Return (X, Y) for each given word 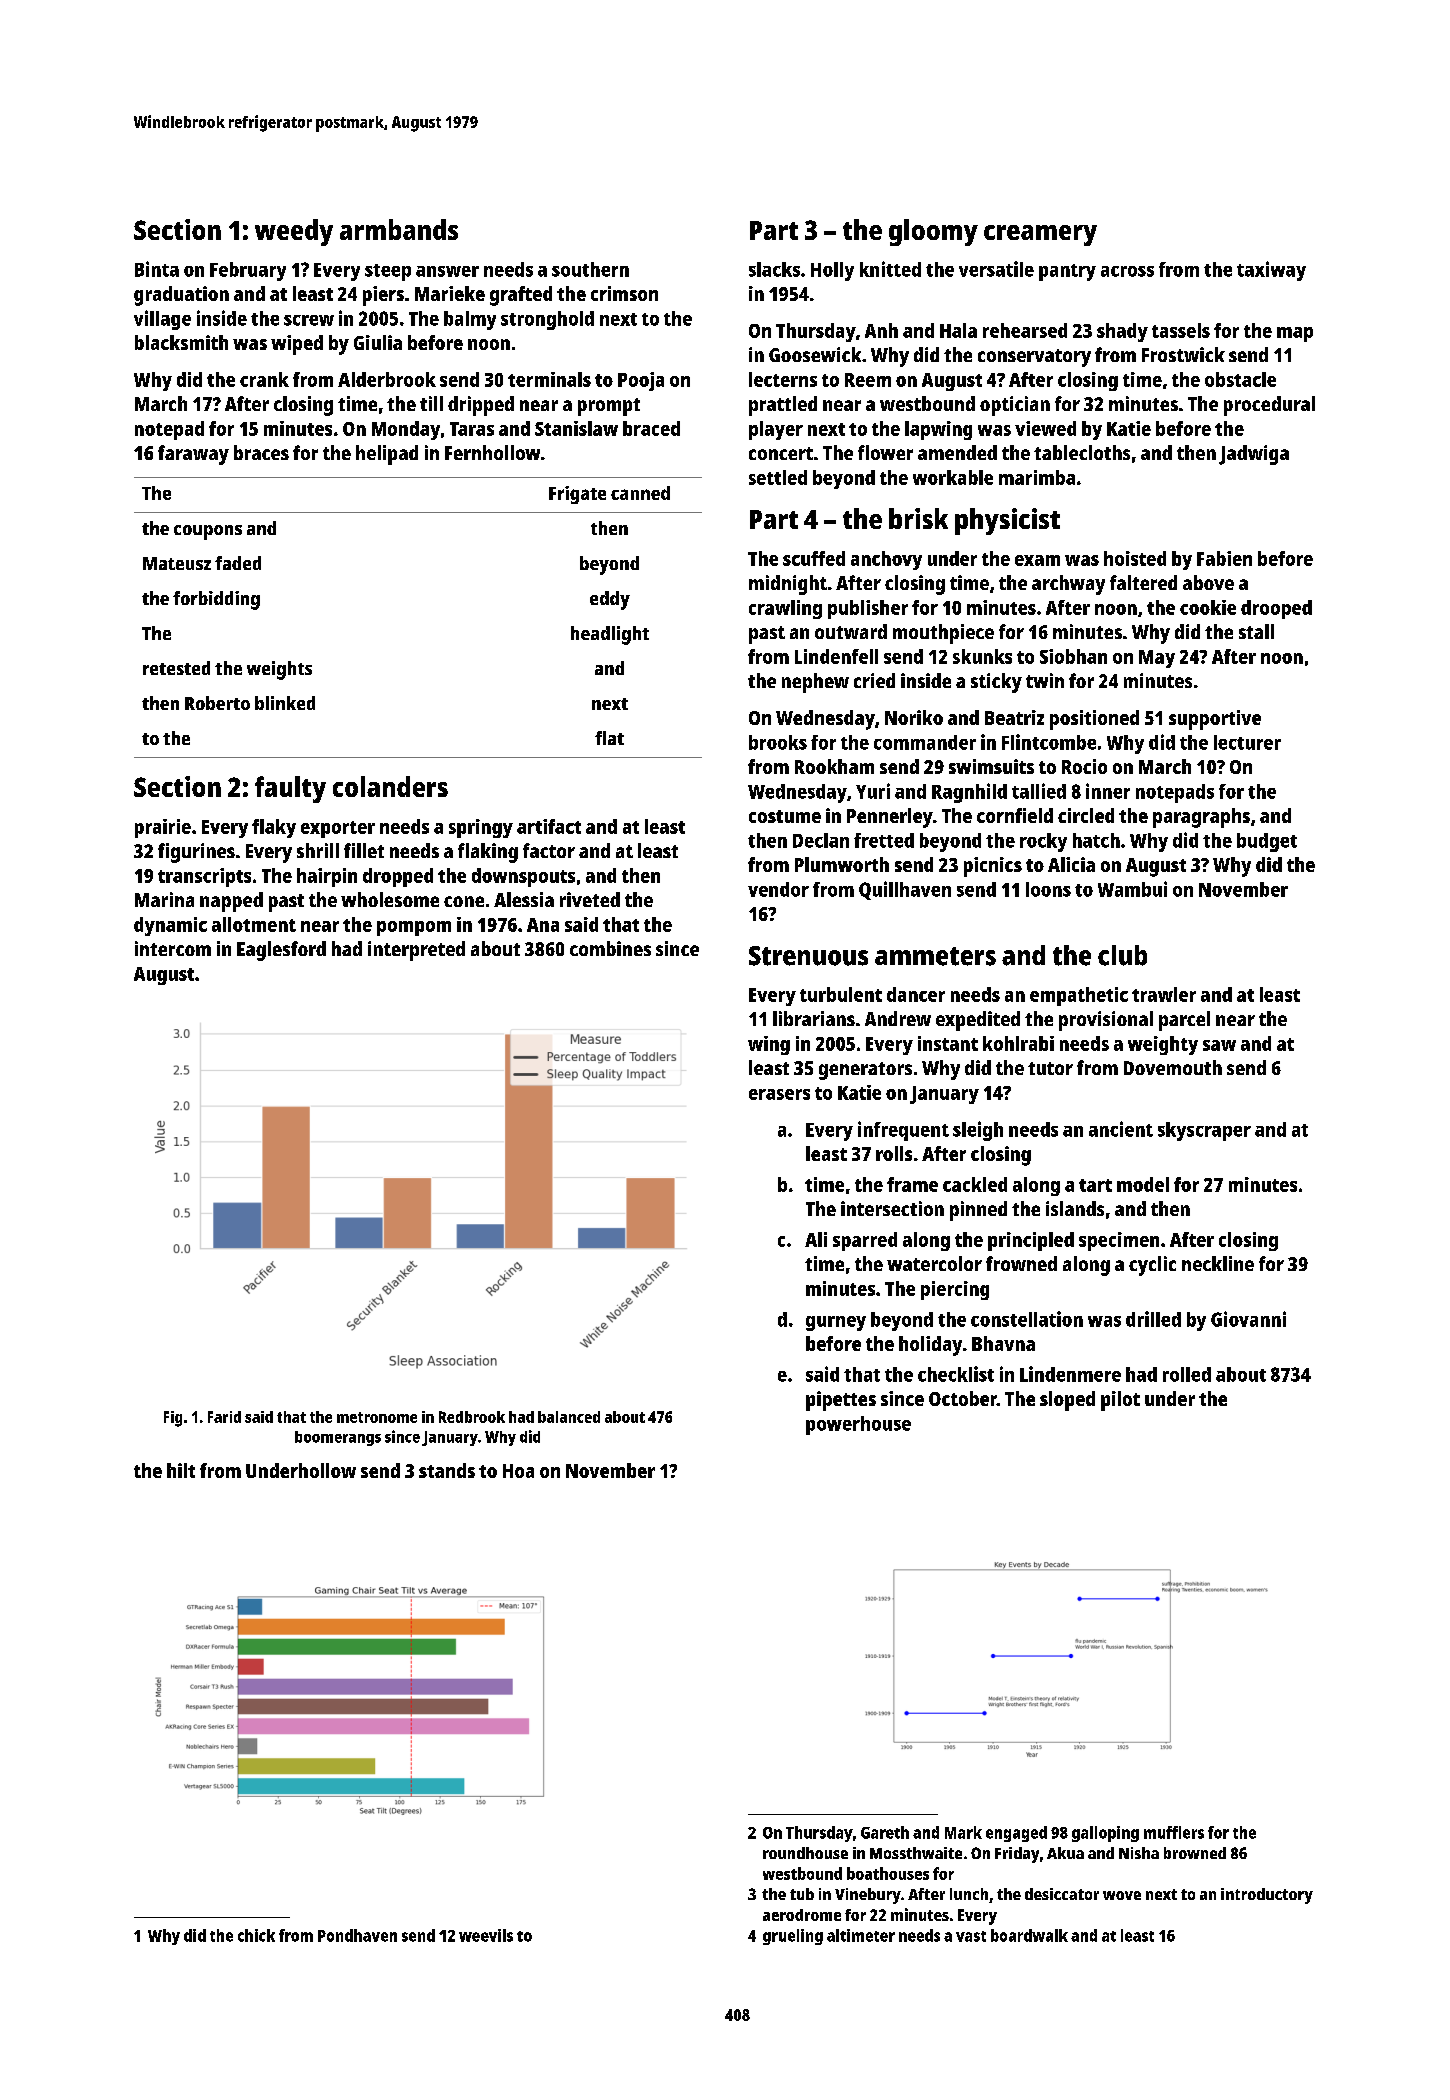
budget (1267, 842)
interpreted (416, 951)
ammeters (935, 956)
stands (447, 1470)
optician (1015, 406)
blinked (285, 703)
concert (781, 453)
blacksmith (181, 342)
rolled (1187, 1374)
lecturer (1247, 742)
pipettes (841, 1401)
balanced (569, 1417)
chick (256, 1935)
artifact (549, 826)
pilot (1120, 1401)
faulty (290, 789)
